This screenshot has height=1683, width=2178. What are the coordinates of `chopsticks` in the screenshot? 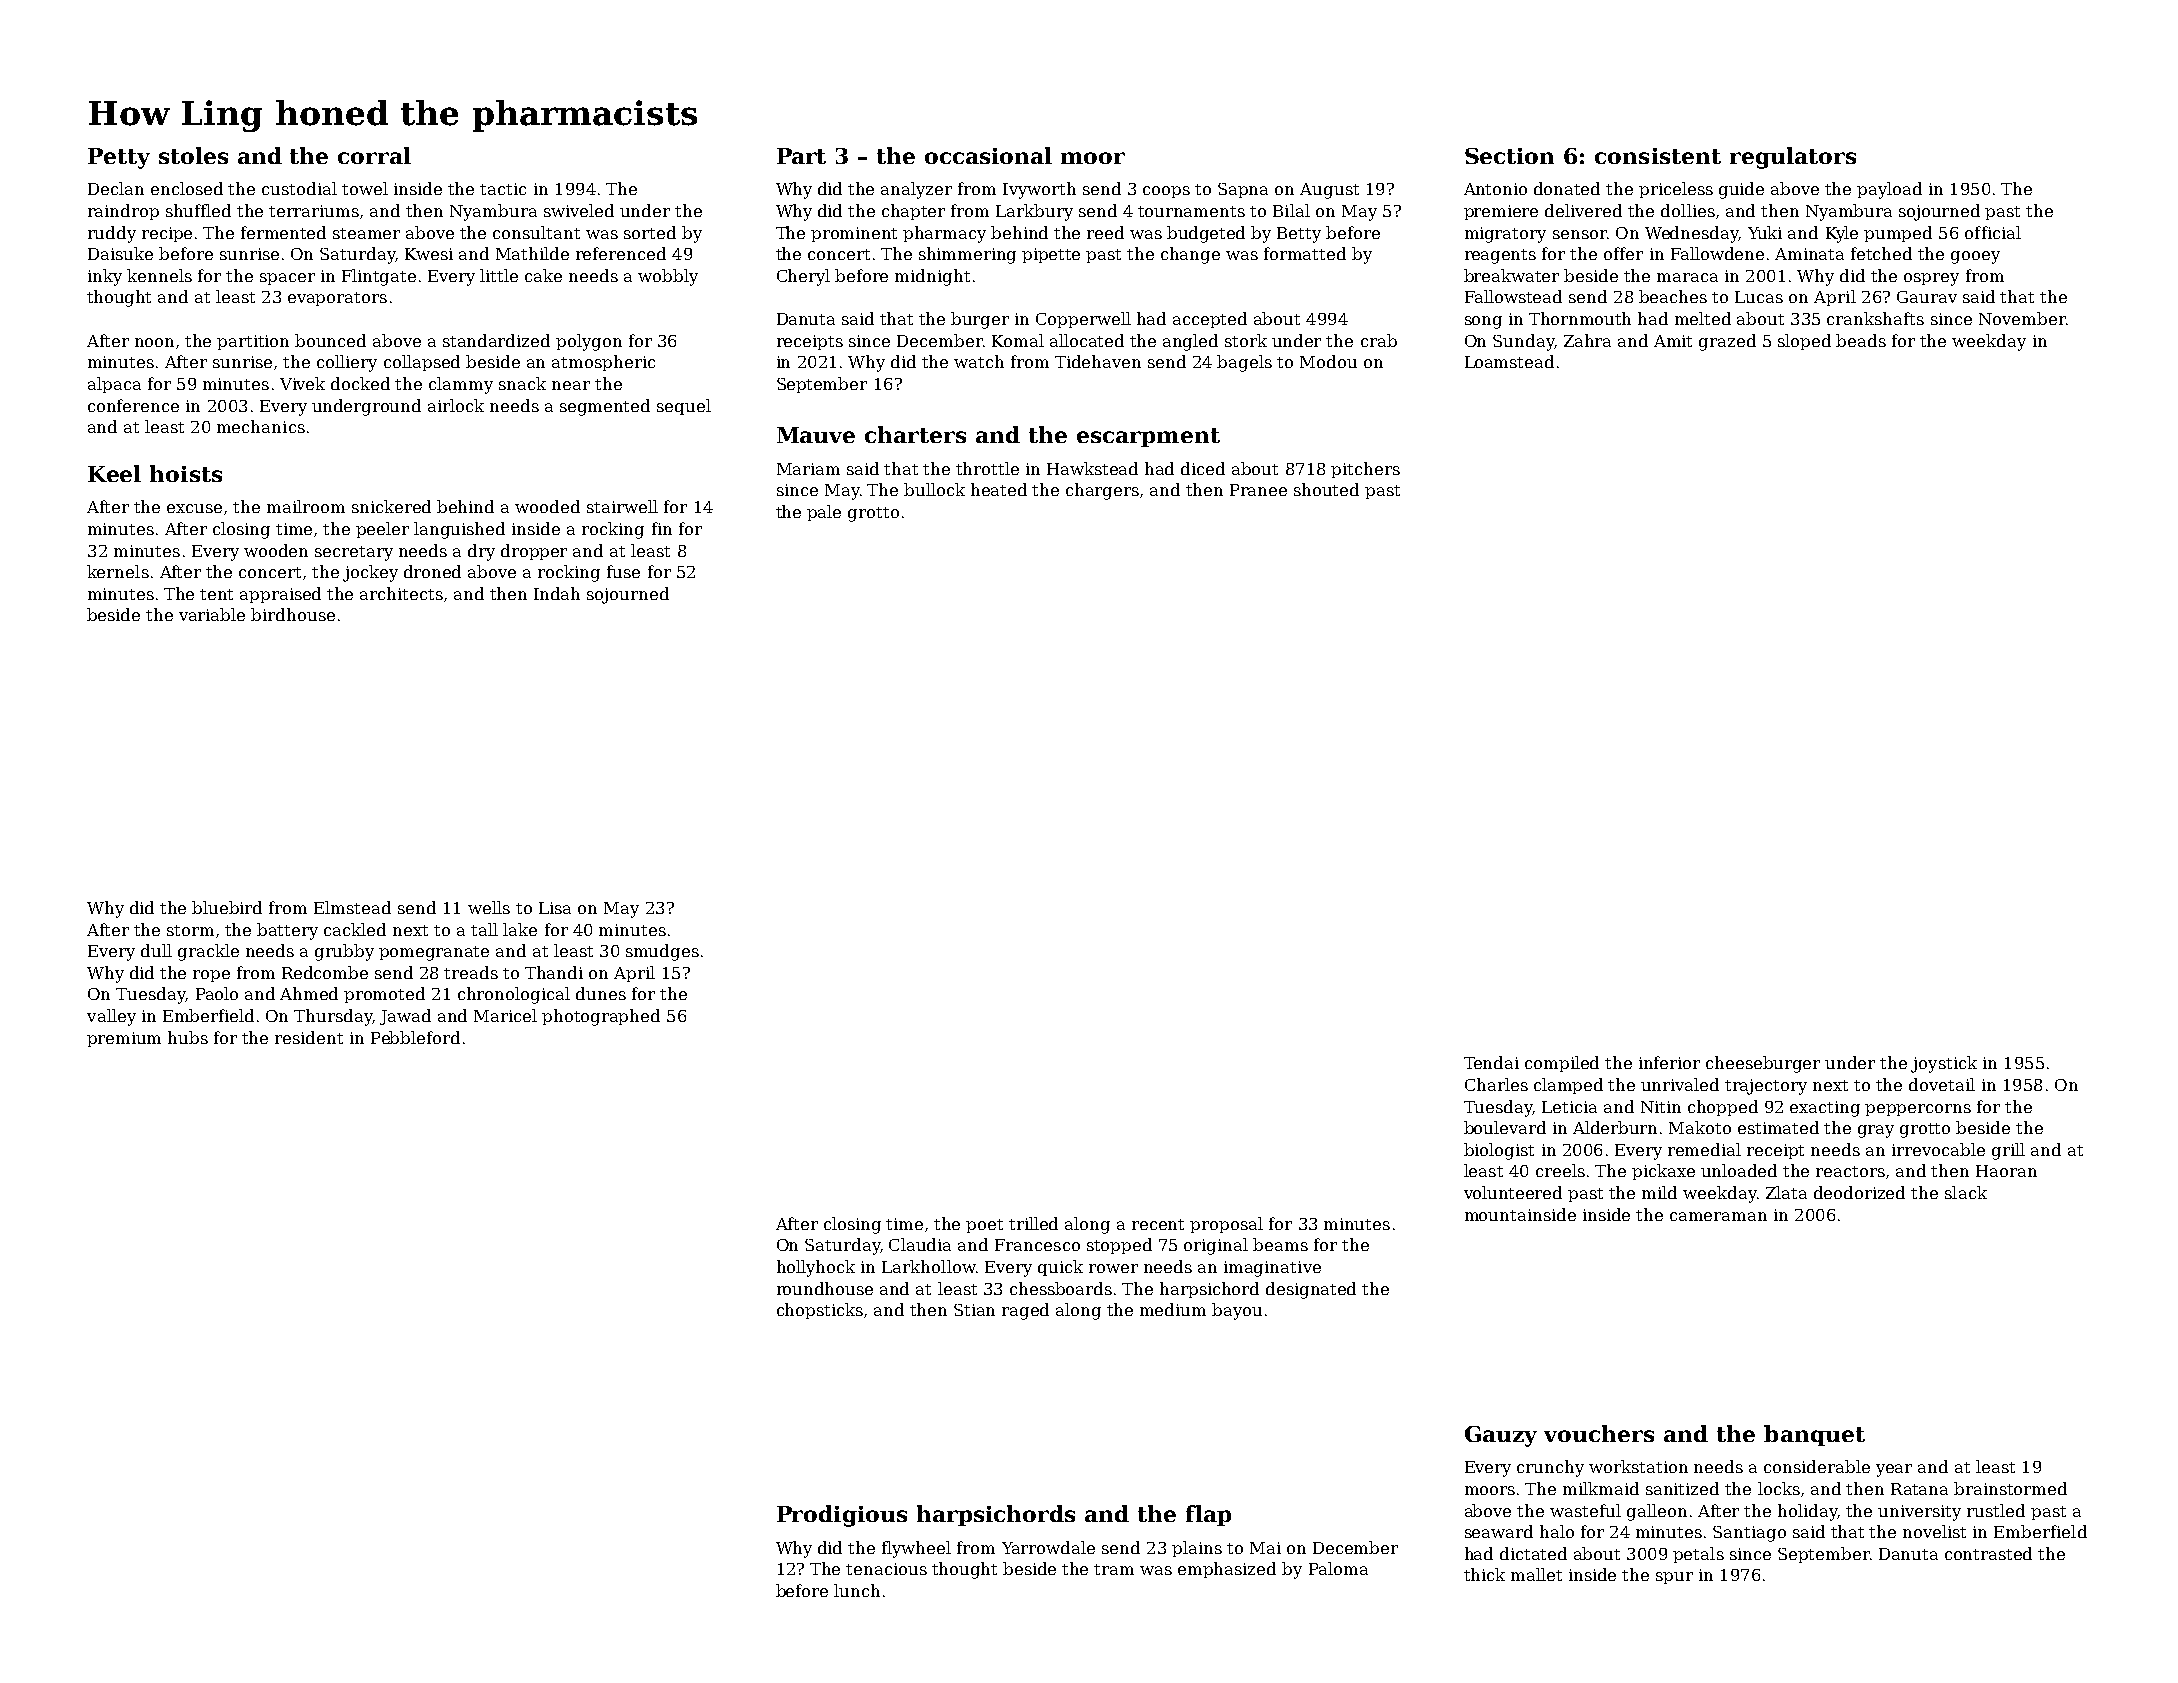 It's located at (820, 1311).
